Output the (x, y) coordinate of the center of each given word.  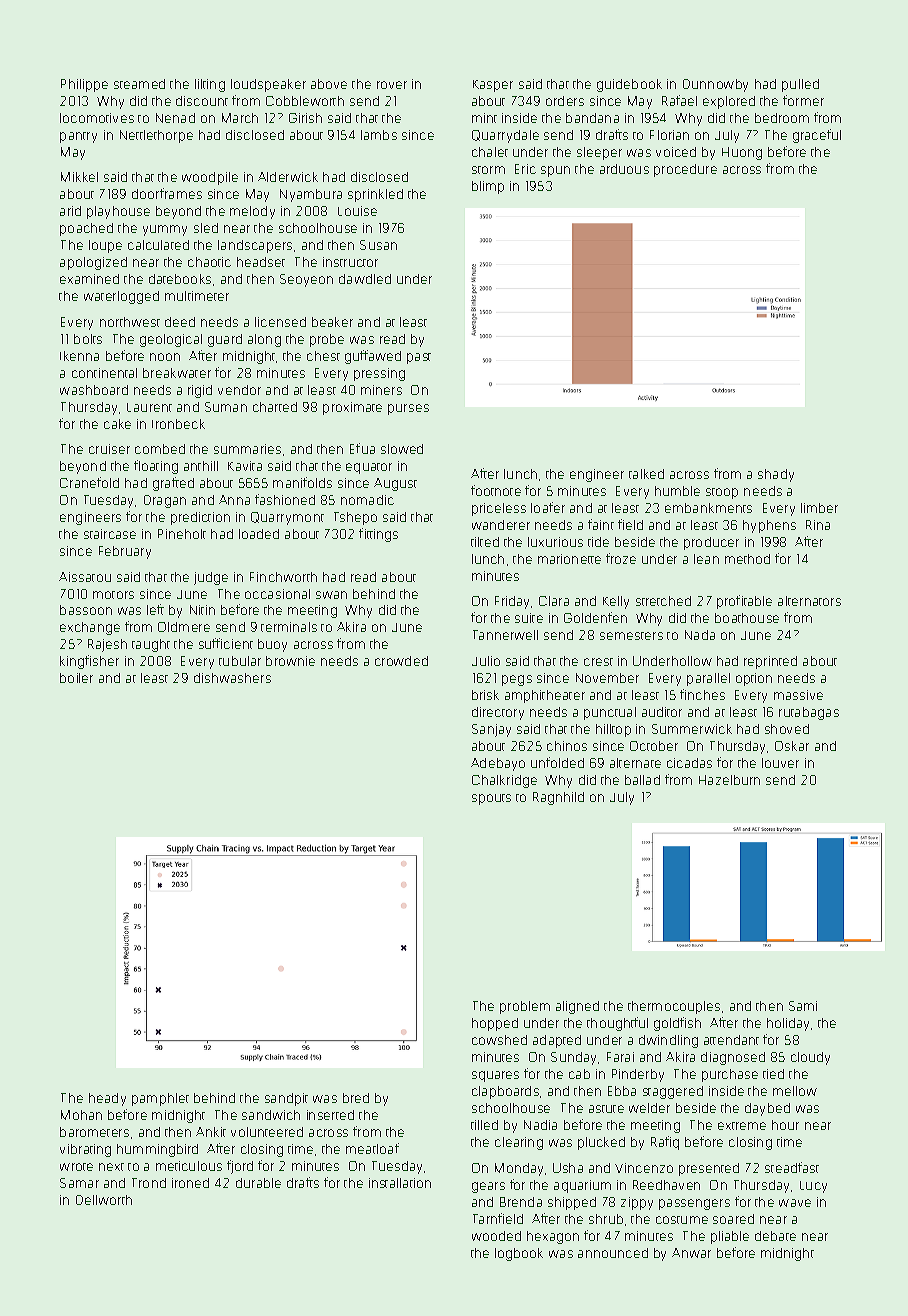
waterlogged (121, 297)
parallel (708, 679)
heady (107, 1099)
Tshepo (355, 518)
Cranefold (89, 482)
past (419, 358)
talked (646, 474)
